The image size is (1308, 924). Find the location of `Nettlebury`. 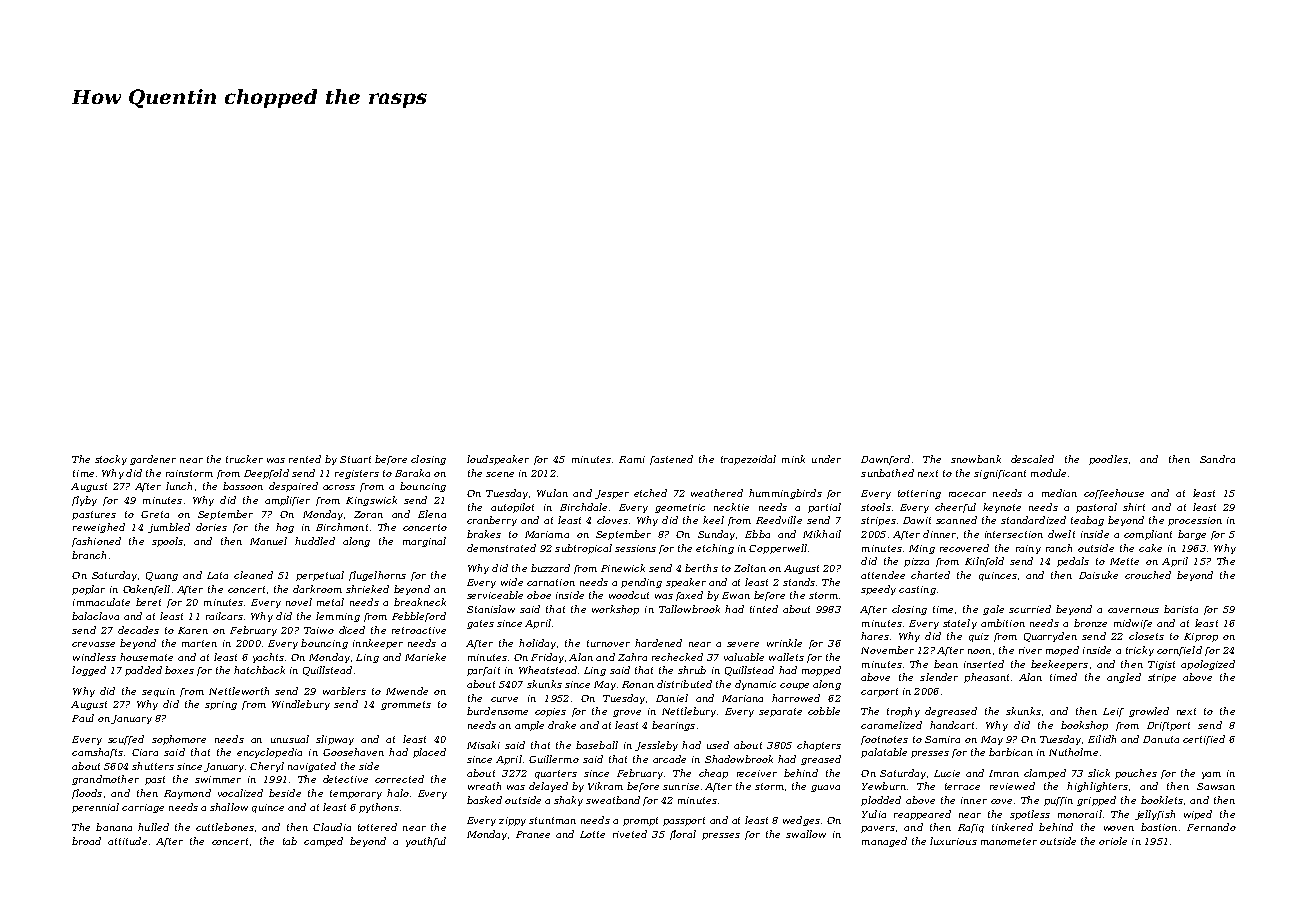

Nettlebury is located at coordinates (689, 712).
